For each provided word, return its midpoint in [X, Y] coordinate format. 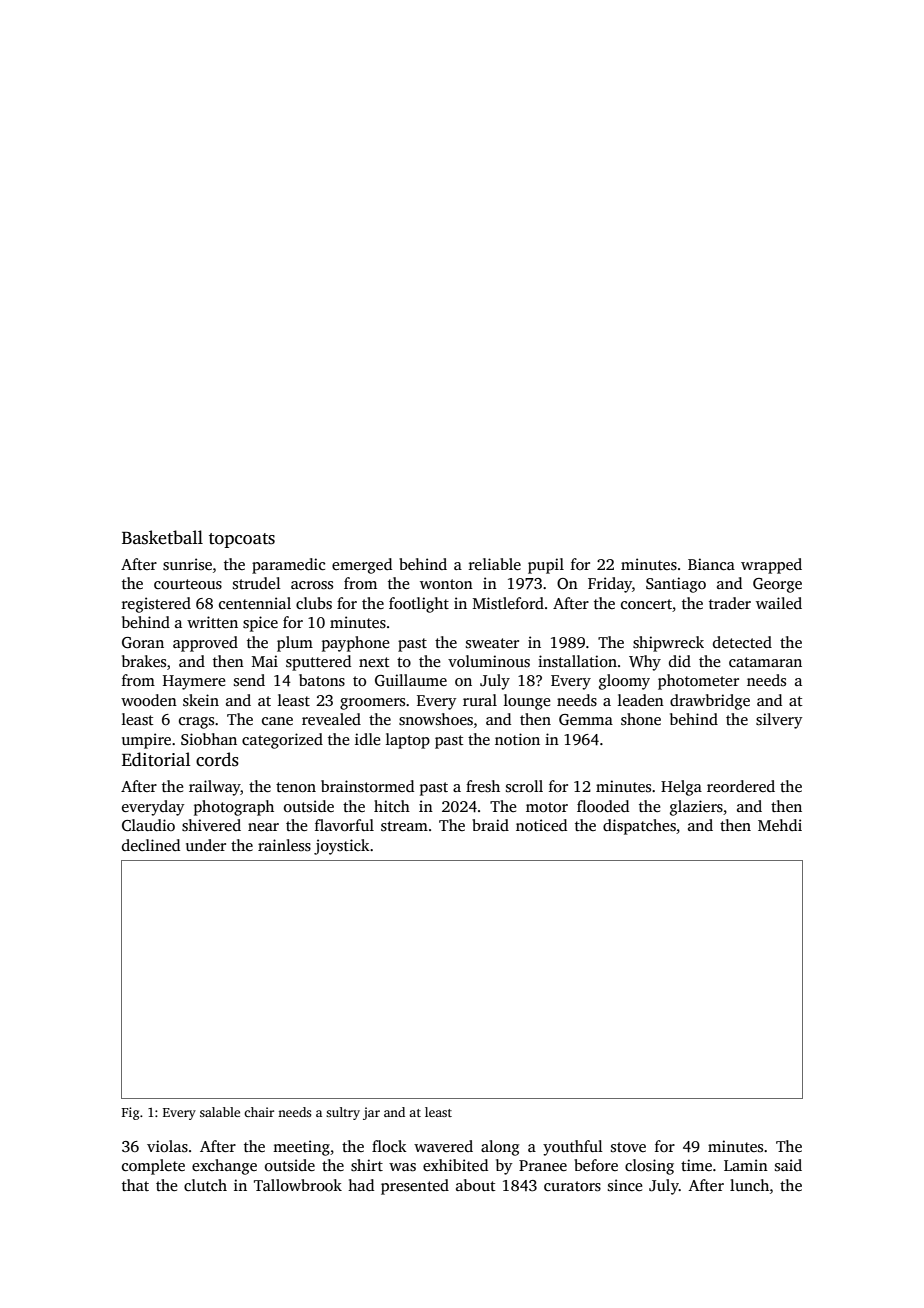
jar [371, 1113]
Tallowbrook [298, 1185]
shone [641, 719]
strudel [257, 583]
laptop [408, 741]
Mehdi [780, 825]
